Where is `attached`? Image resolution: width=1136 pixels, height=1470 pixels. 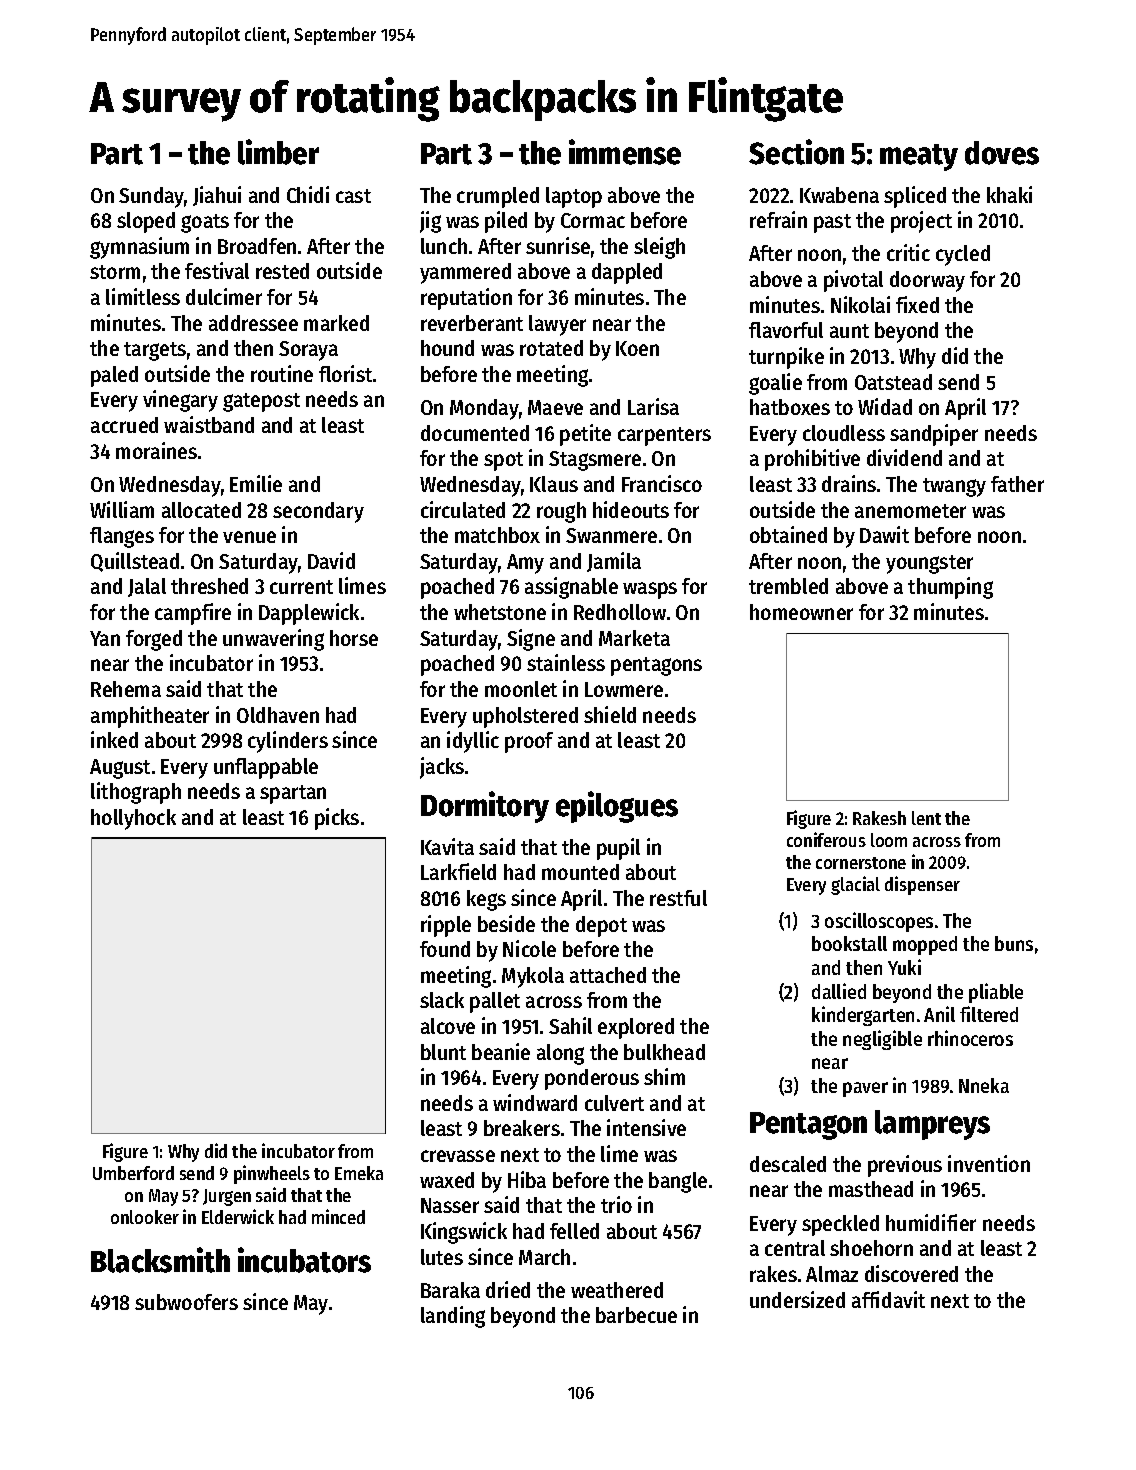 attached is located at coordinates (608, 975).
